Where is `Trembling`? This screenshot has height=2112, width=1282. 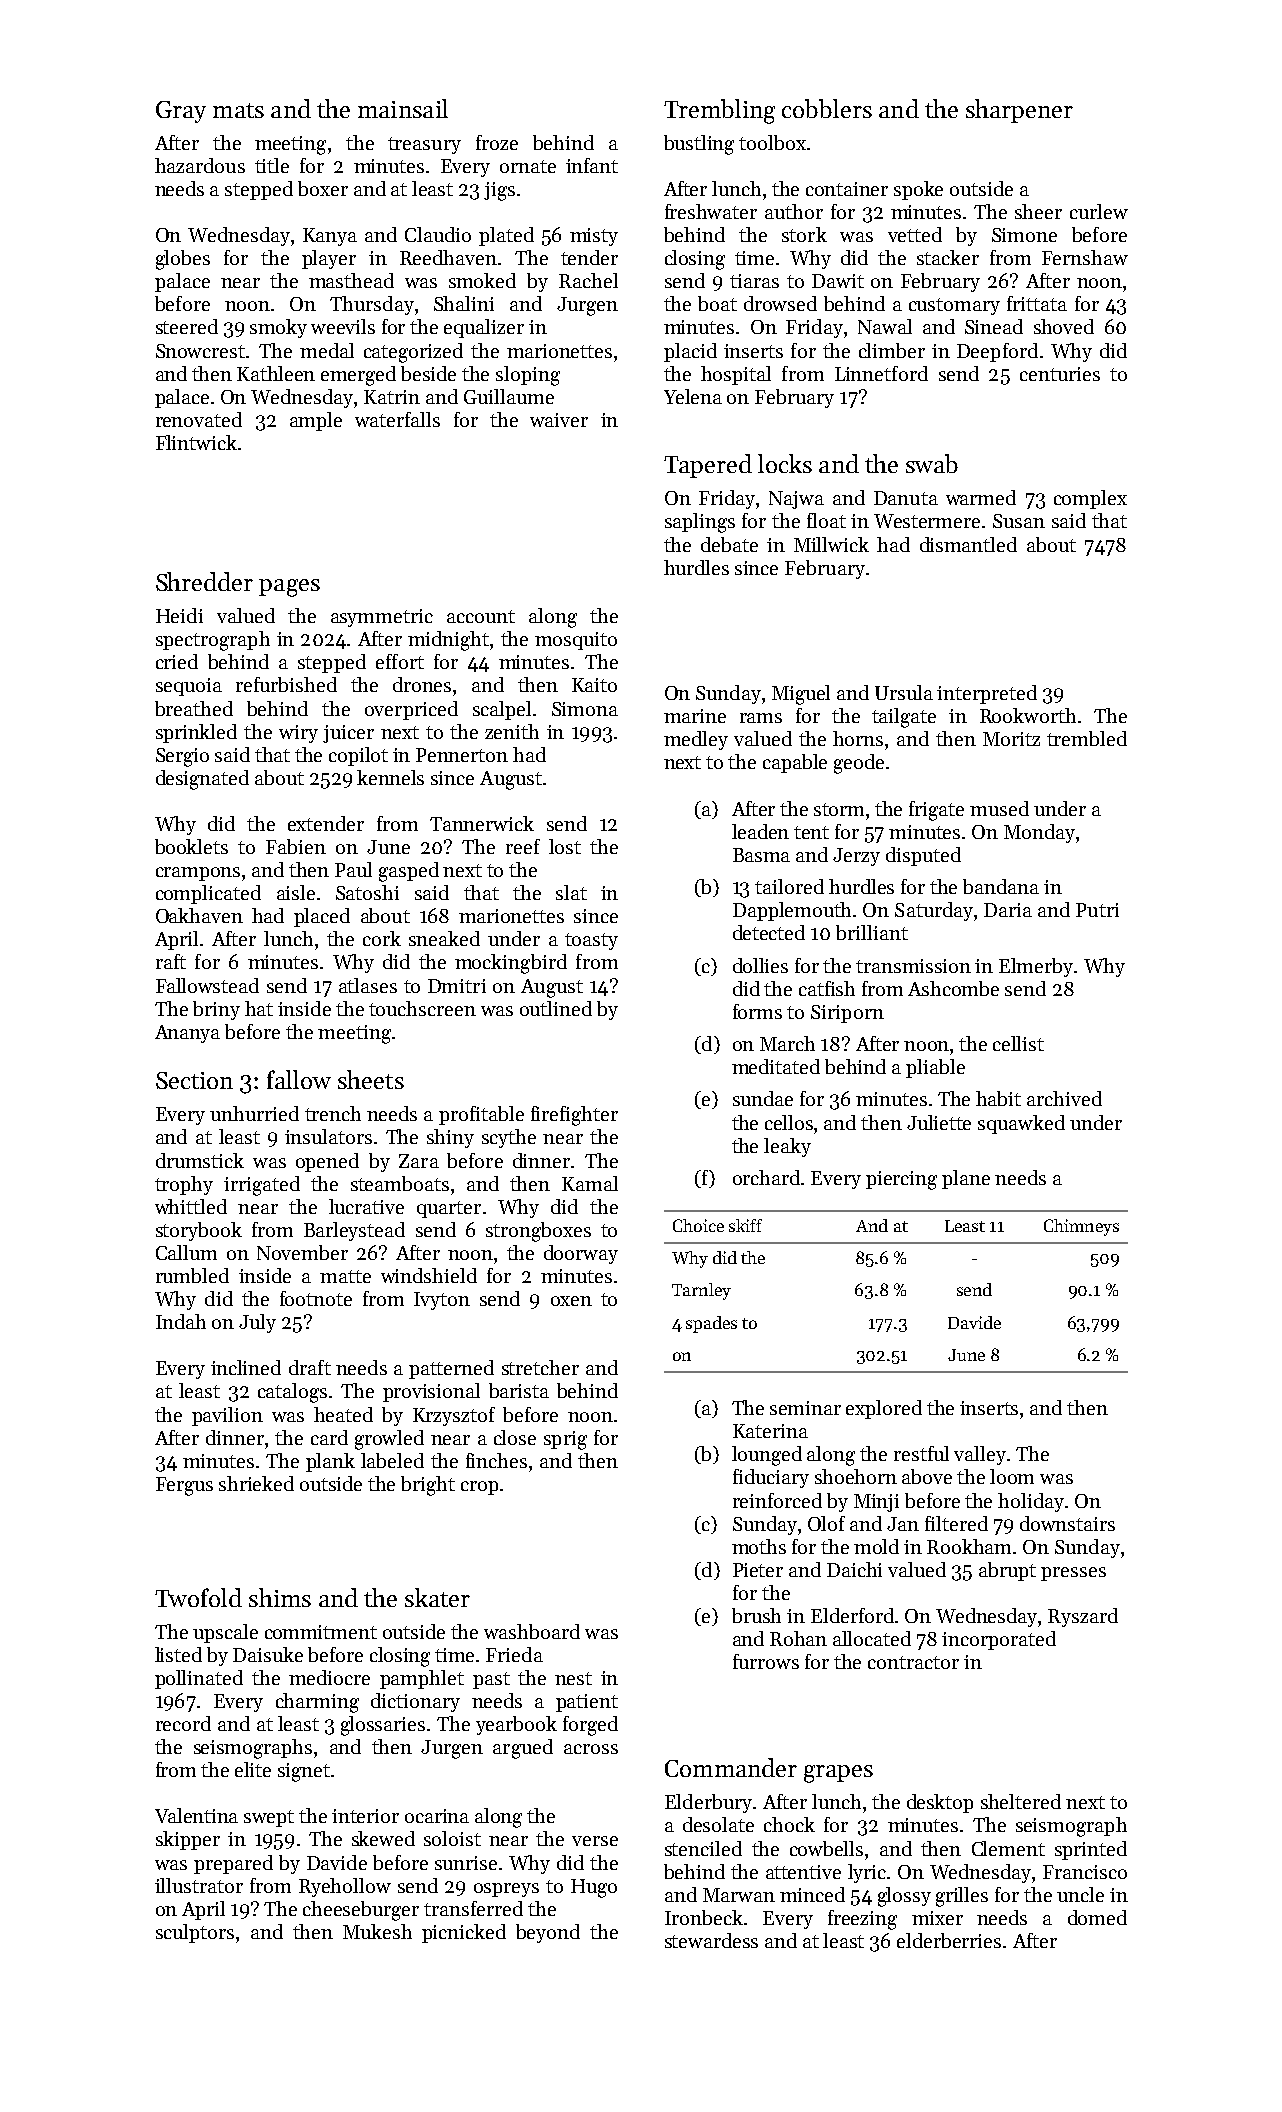
Trembling is located at coordinates (719, 111).
